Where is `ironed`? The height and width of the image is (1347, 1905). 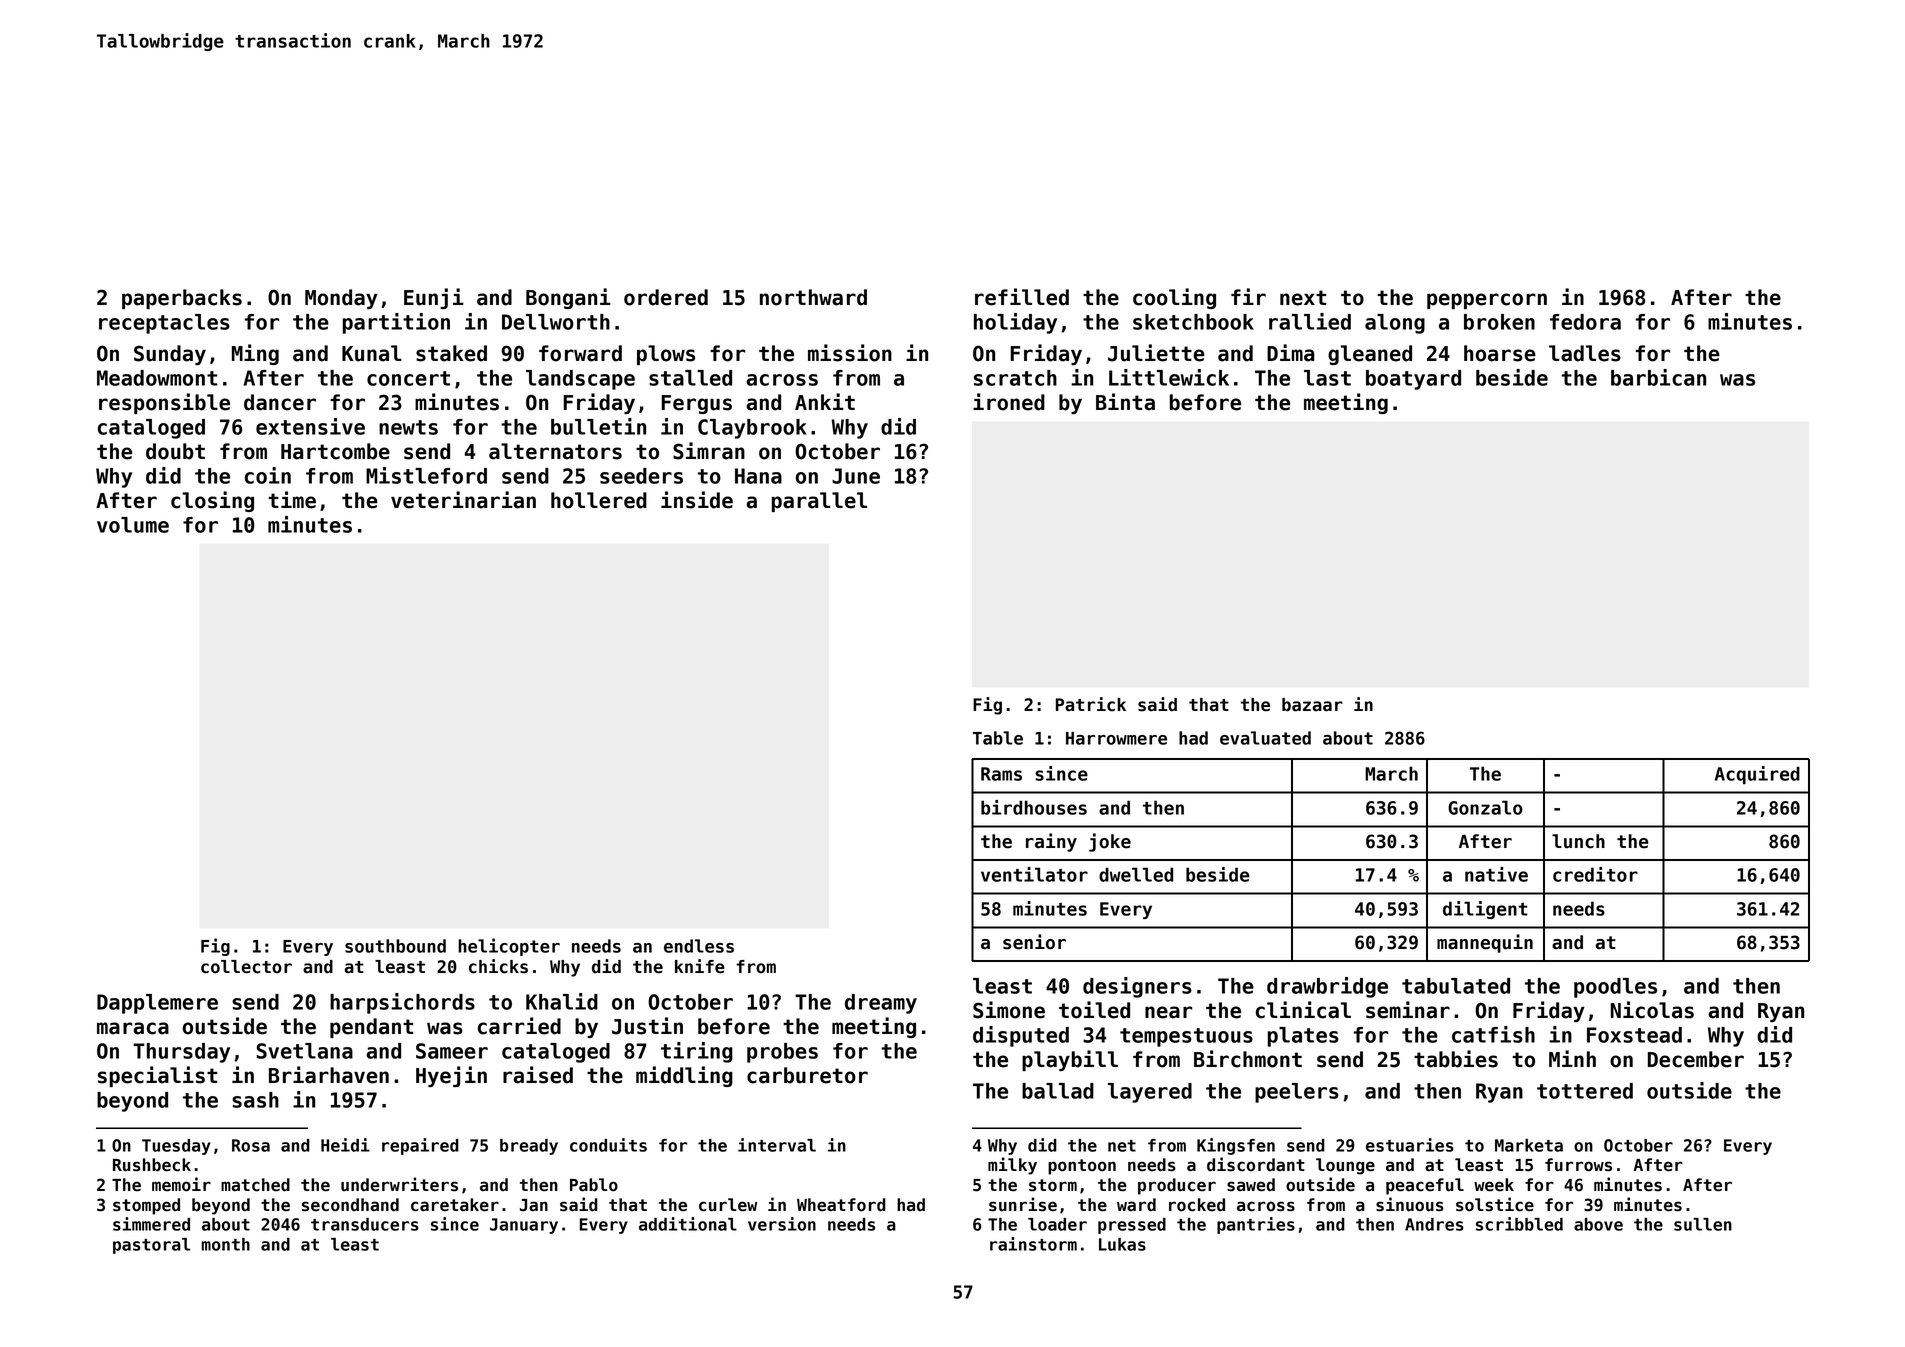 ironed is located at coordinates (1009, 402).
